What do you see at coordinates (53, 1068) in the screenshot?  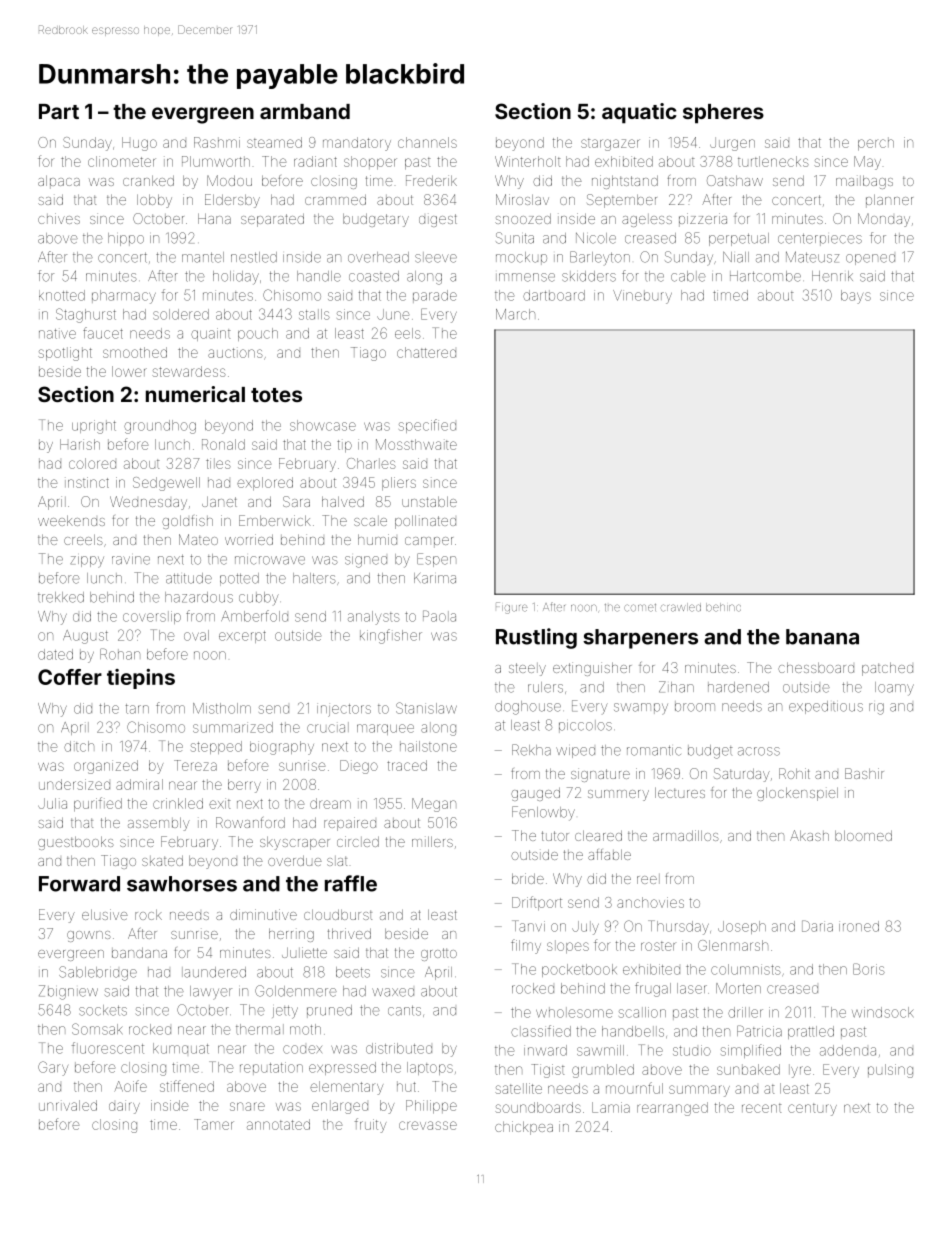 I see `Gary` at bounding box center [53, 1068].
